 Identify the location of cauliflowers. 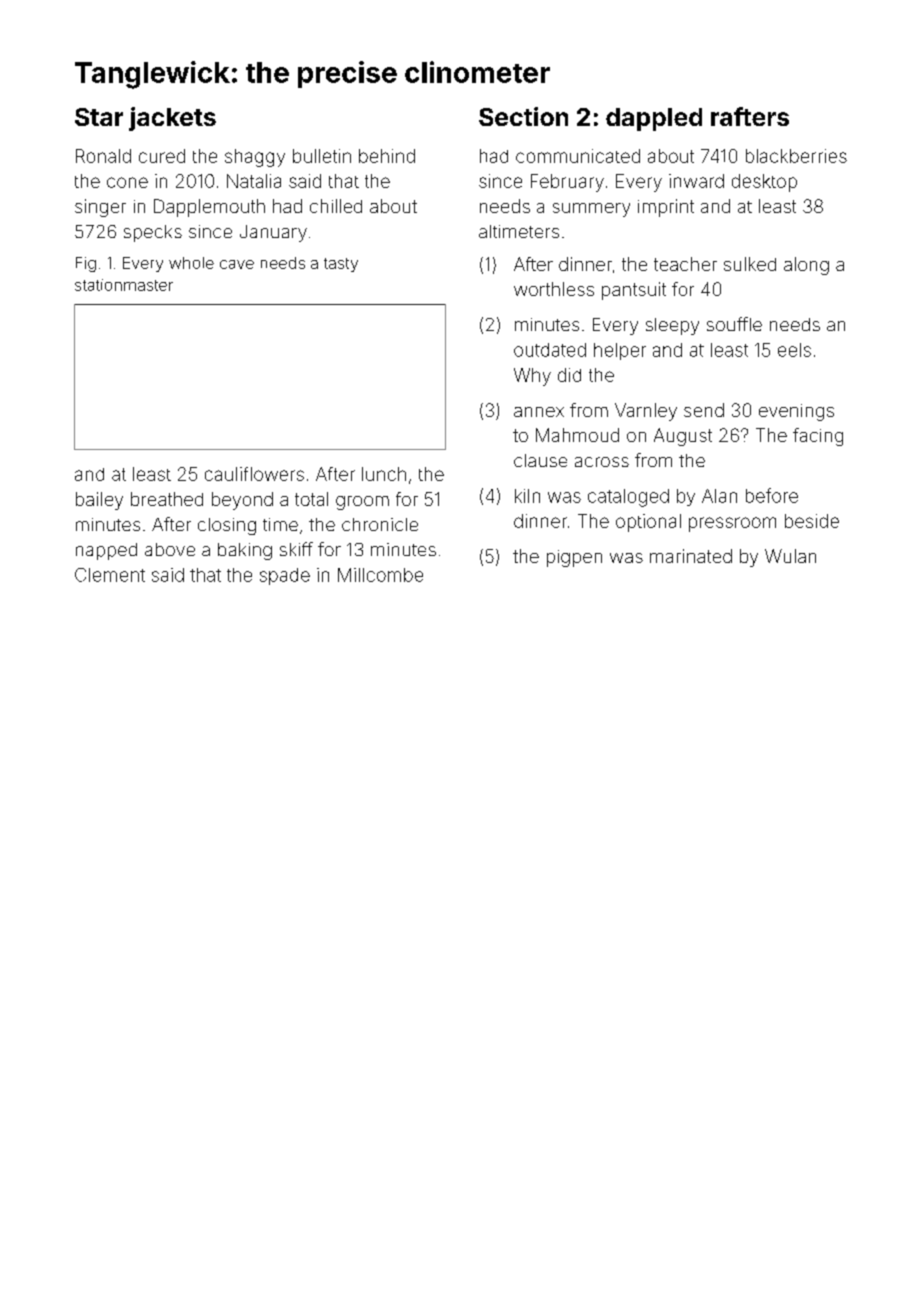
(254, 474).
